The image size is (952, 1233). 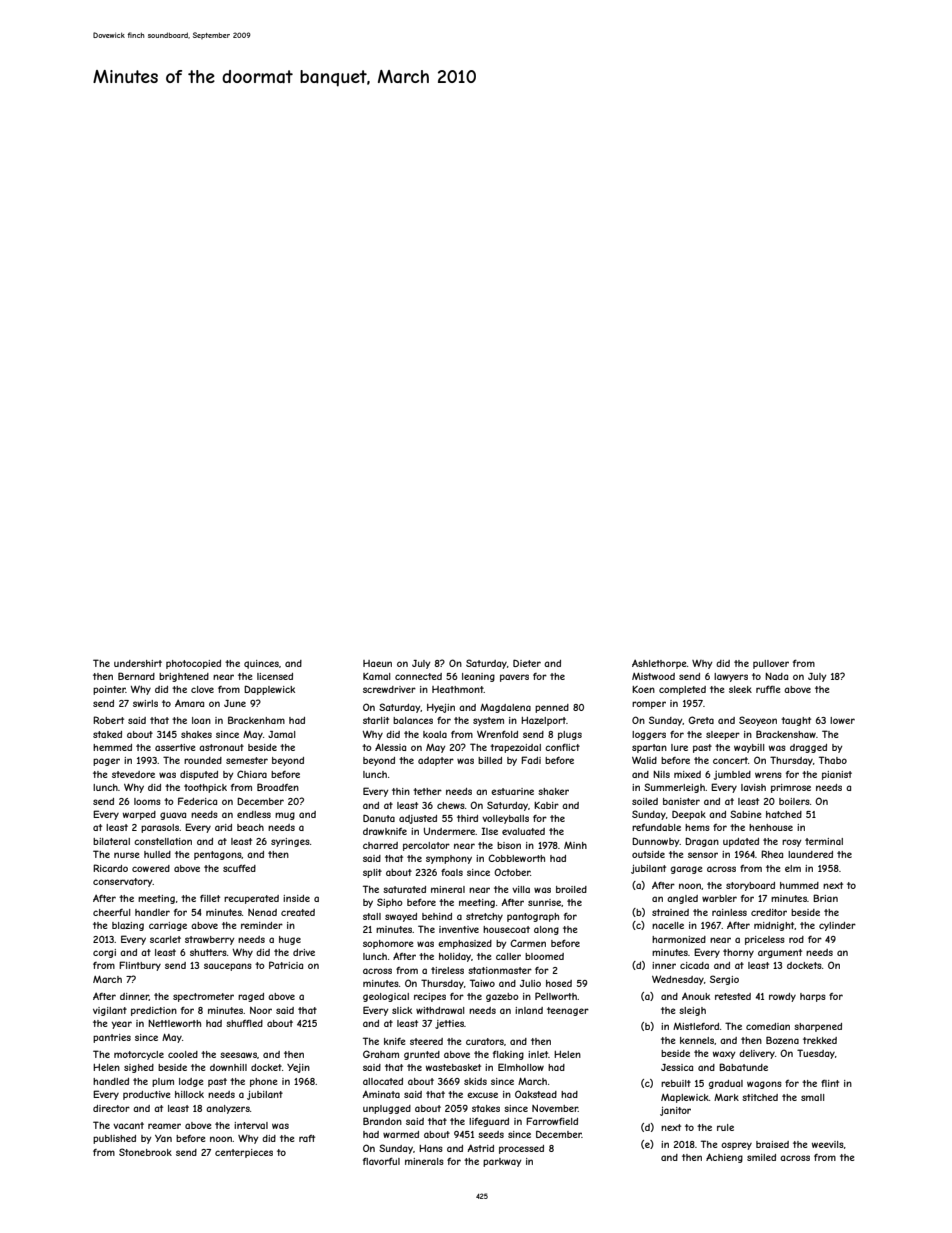 What do you see at coordinates (244, 1153) in the page?
I see `centerpieces` at bounding box center [244, 1153].
